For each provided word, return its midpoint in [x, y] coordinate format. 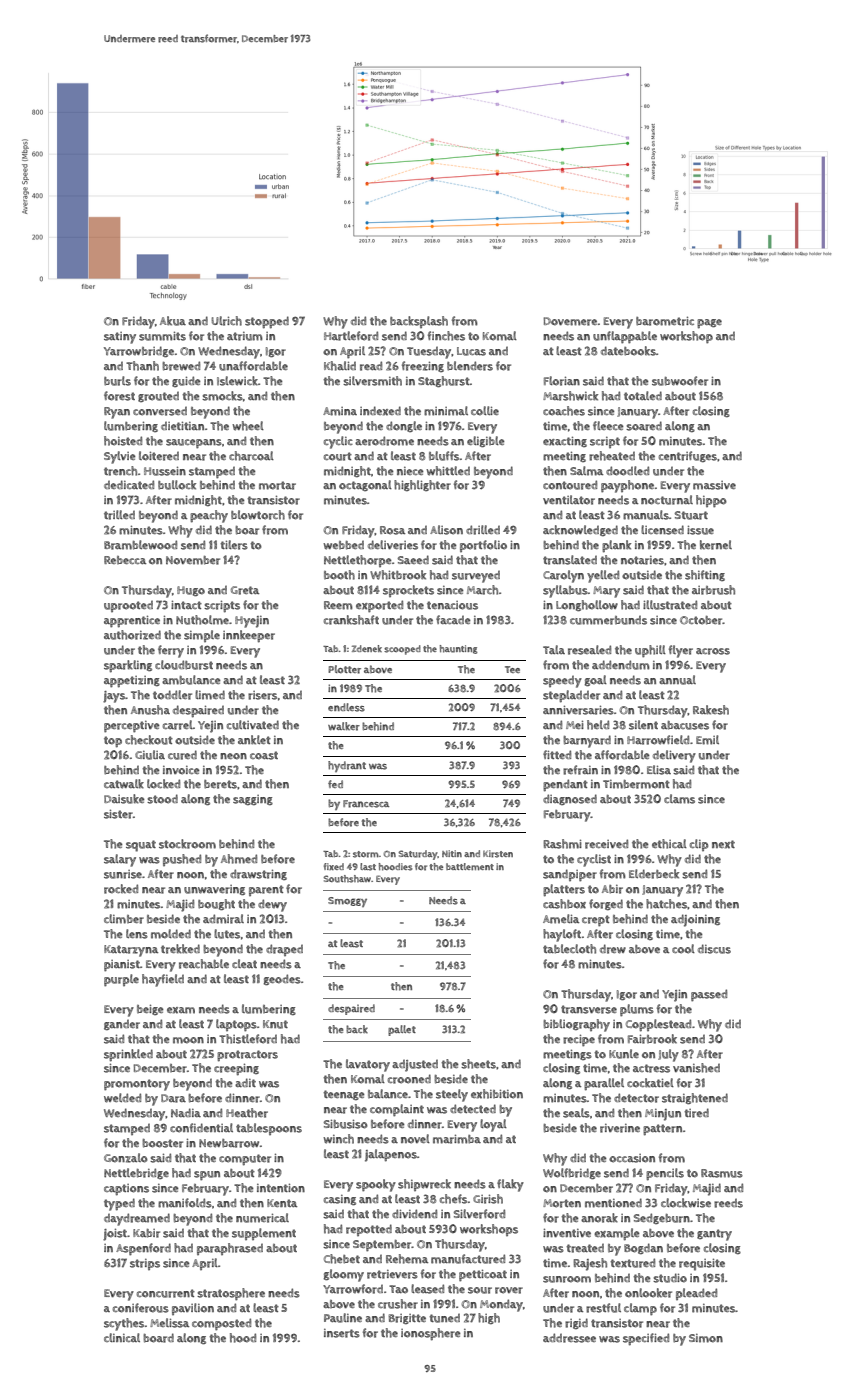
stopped [267, 322]
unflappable [625, 337]
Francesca [366, 804]
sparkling [128, 666]
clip [699, 845]
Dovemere [570, 321]
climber [124, 919]
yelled [603, 576]
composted [221, 1324]
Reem [338, 605]
